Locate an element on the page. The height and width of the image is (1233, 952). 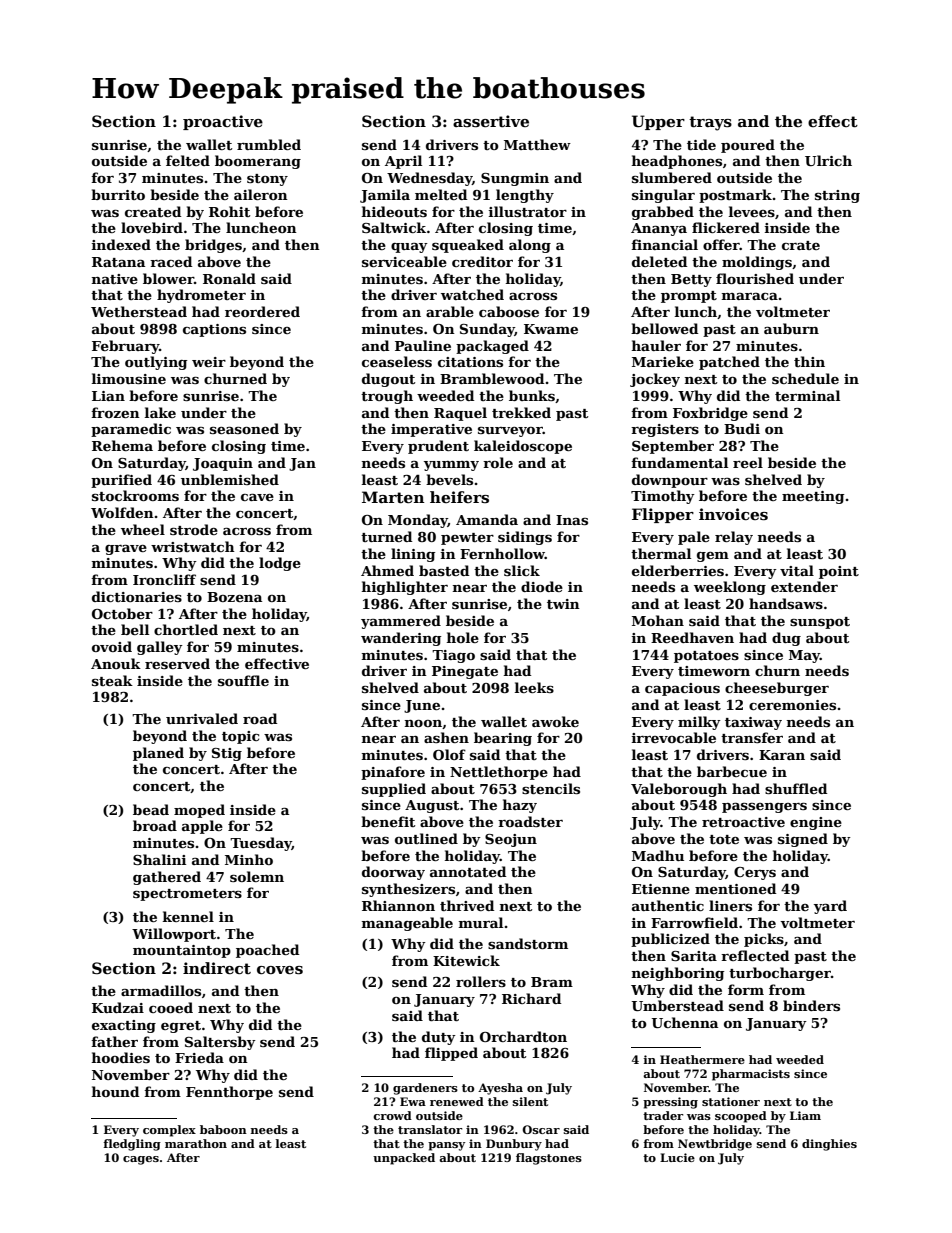
Upper is located at coordinates (658, 122).
